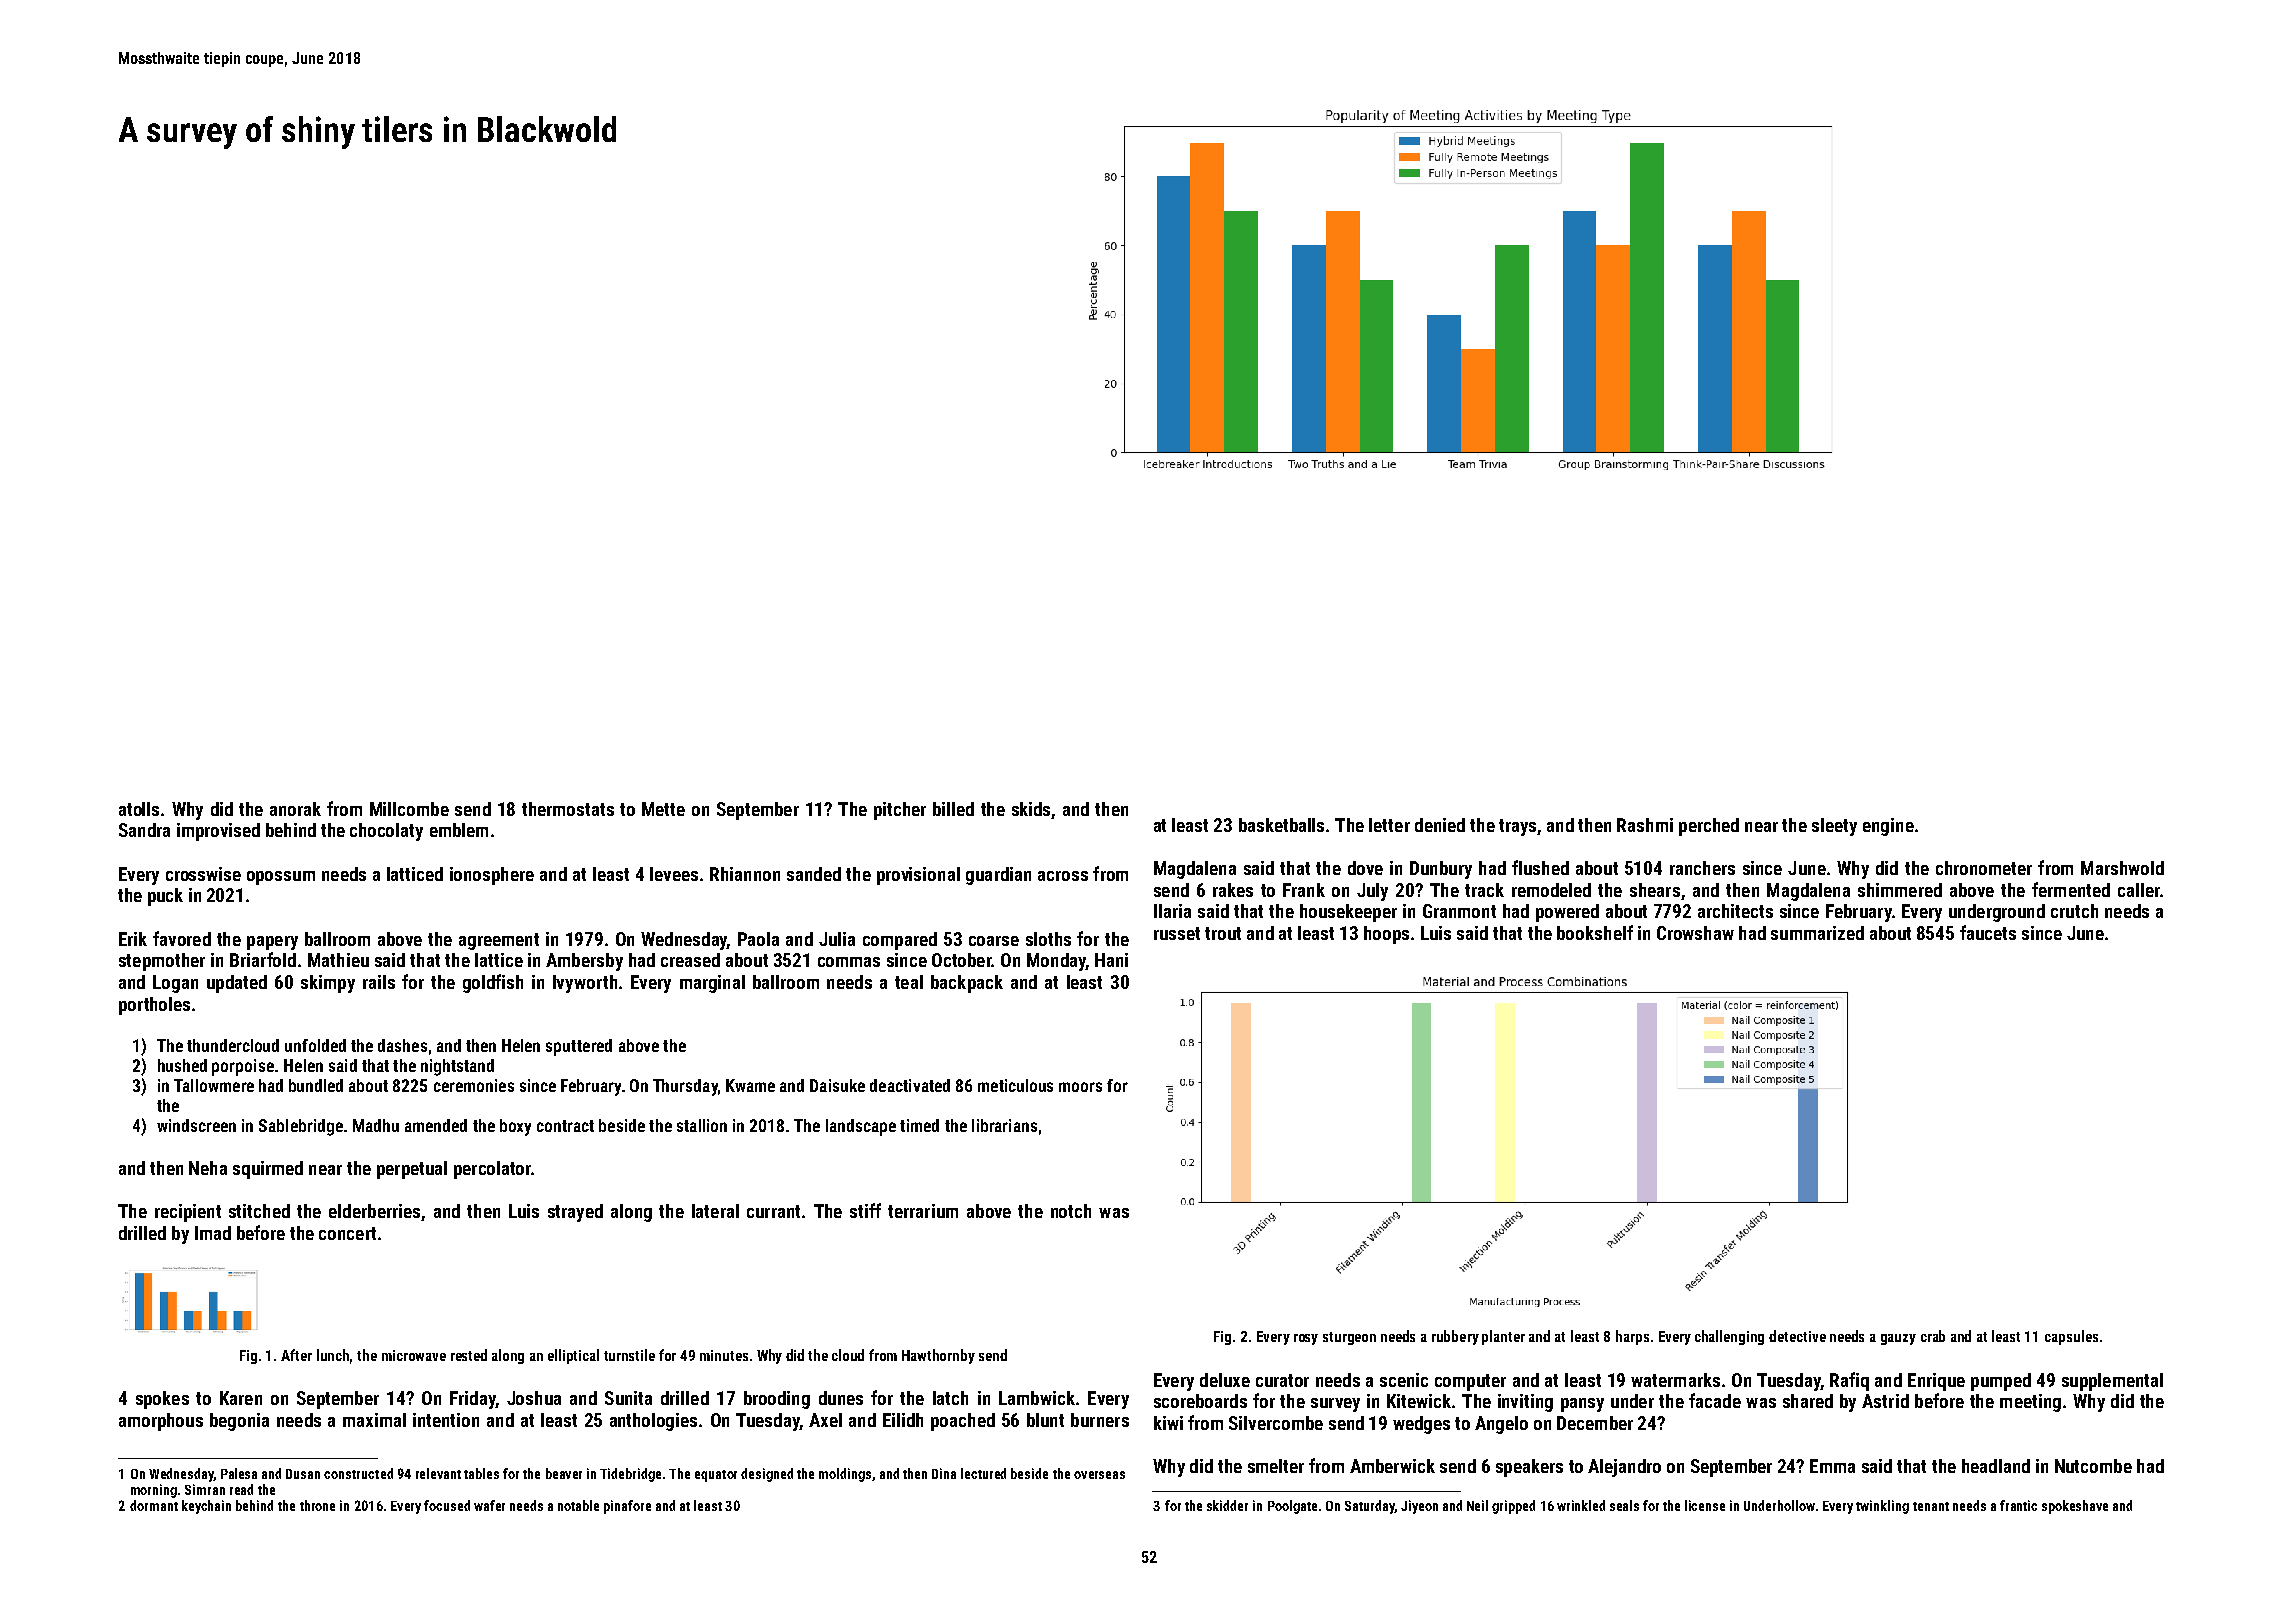  Describe the element at coordinates (481, 1473) in the image. I see `tables` at that location.
